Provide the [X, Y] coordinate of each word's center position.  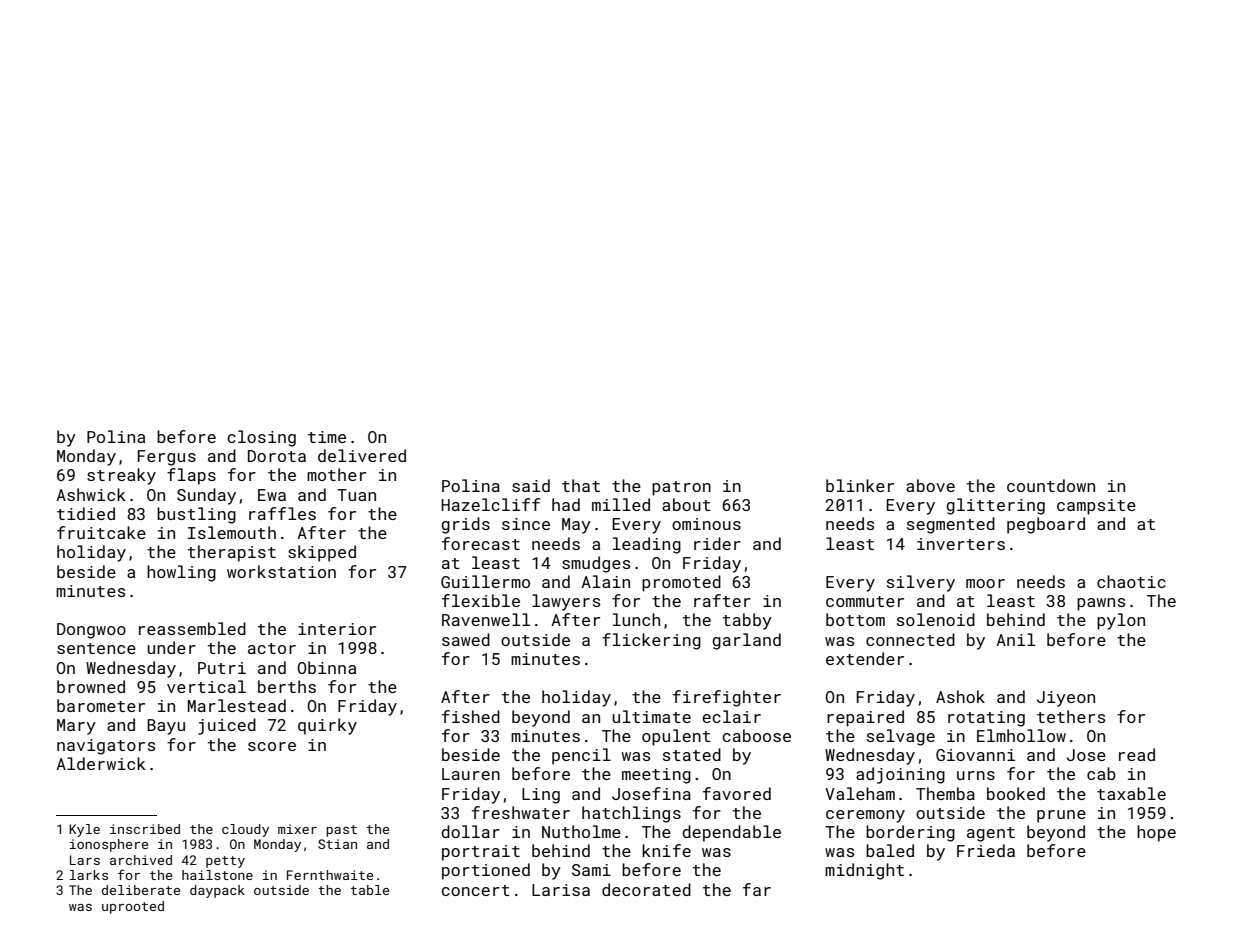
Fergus [167, 458]
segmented [951, 525]
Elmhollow [1021, 735]
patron [681, 488]
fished [471, 716]
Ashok [960, 696]
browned [91, 686]
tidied [86, 513]
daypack [217, 891]
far [757, 889]
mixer [297, 829]
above [930, 485]
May [576, 526]
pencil [581, 756]
